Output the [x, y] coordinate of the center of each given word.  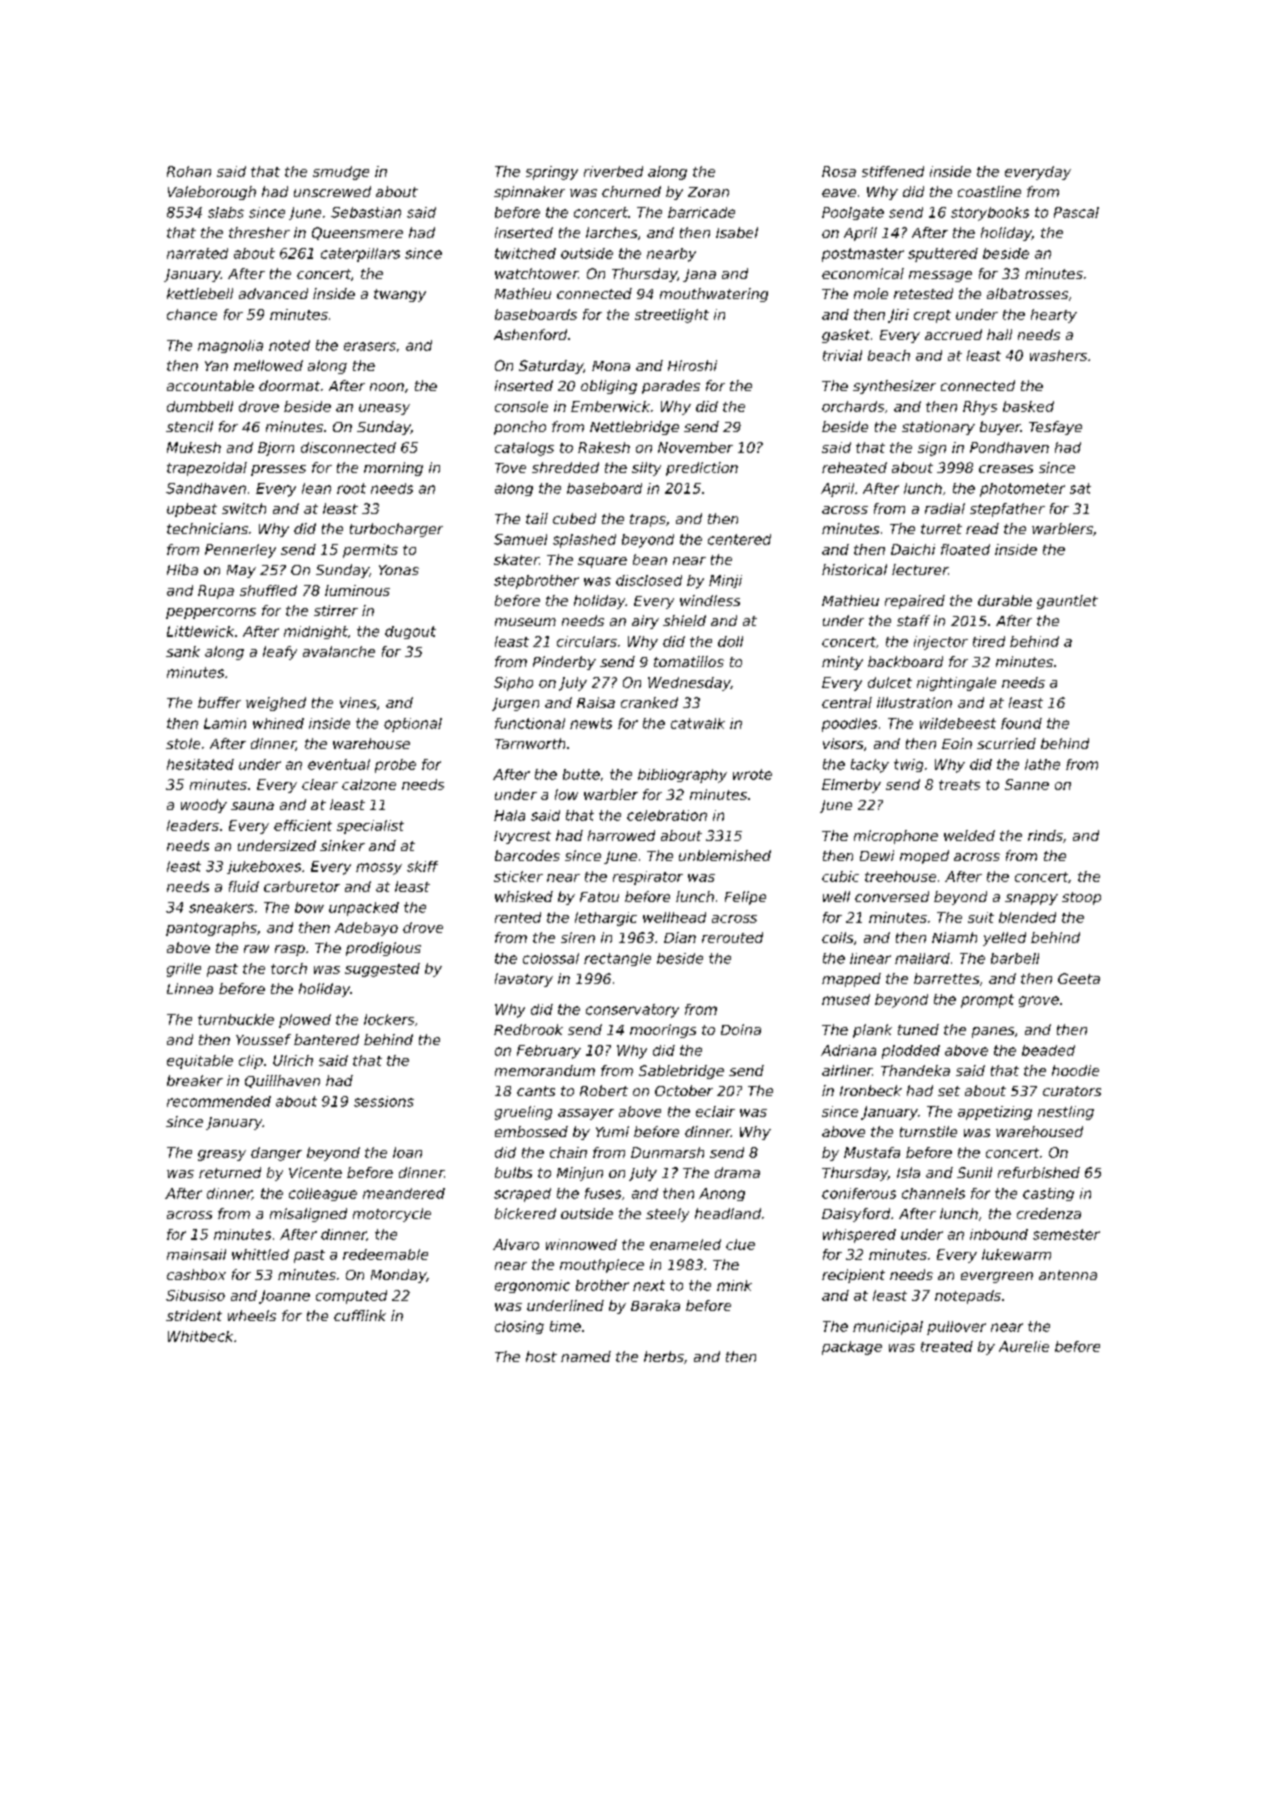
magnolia [230, 346]
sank [183, 651]
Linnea [190, 988]
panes [993, 1032]
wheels [252, 1315]
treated [947, 1346]
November [695, 447]
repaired [915, 602]
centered [739, 539]
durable [1005, 600]
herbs [664, 1356]
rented [518, 917]
